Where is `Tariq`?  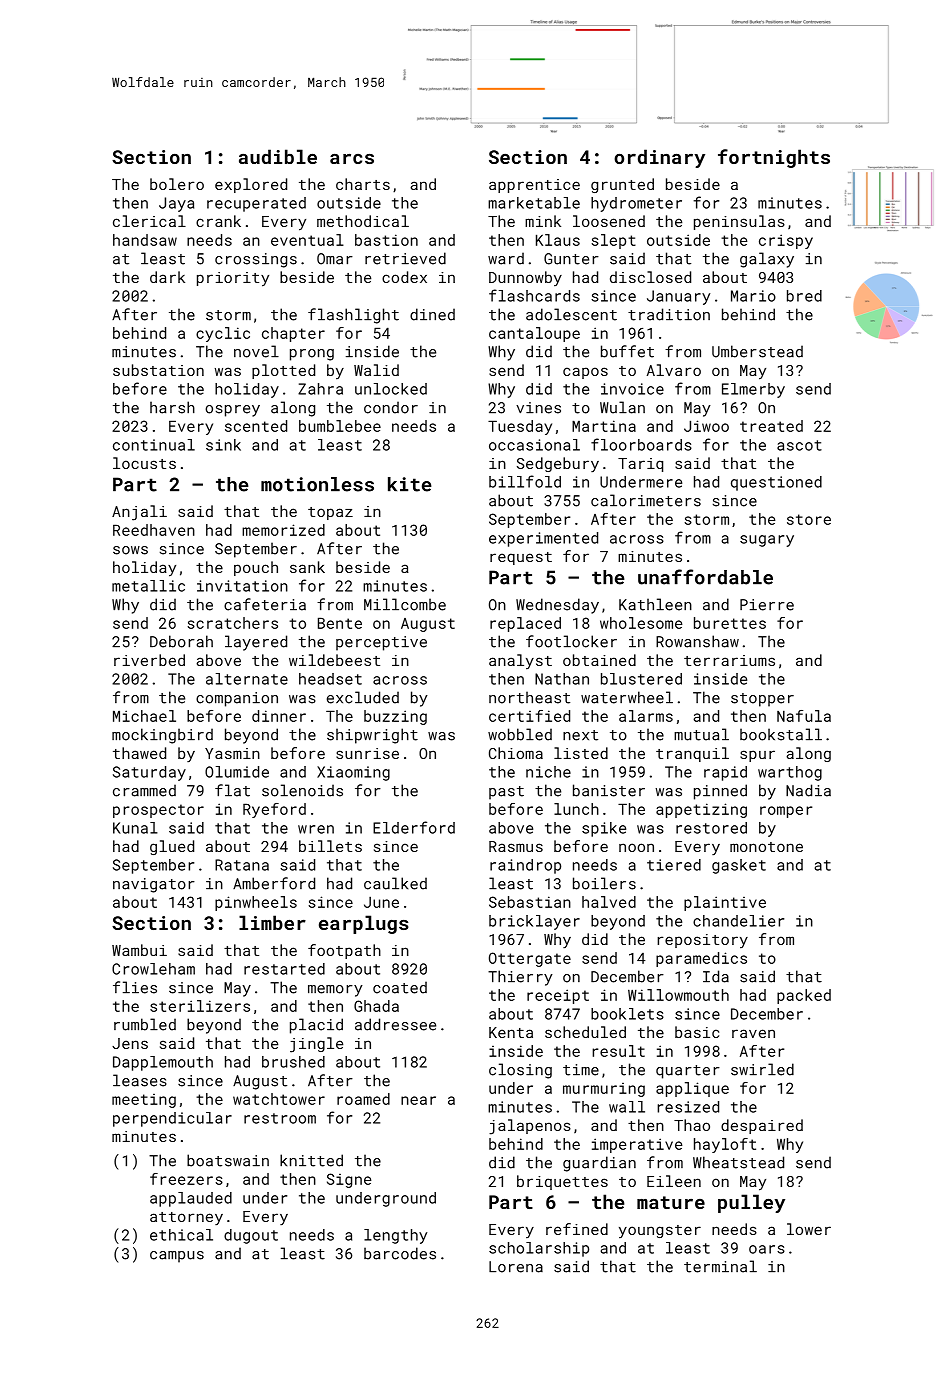 Tariq is located at coordinates (640, 465).
